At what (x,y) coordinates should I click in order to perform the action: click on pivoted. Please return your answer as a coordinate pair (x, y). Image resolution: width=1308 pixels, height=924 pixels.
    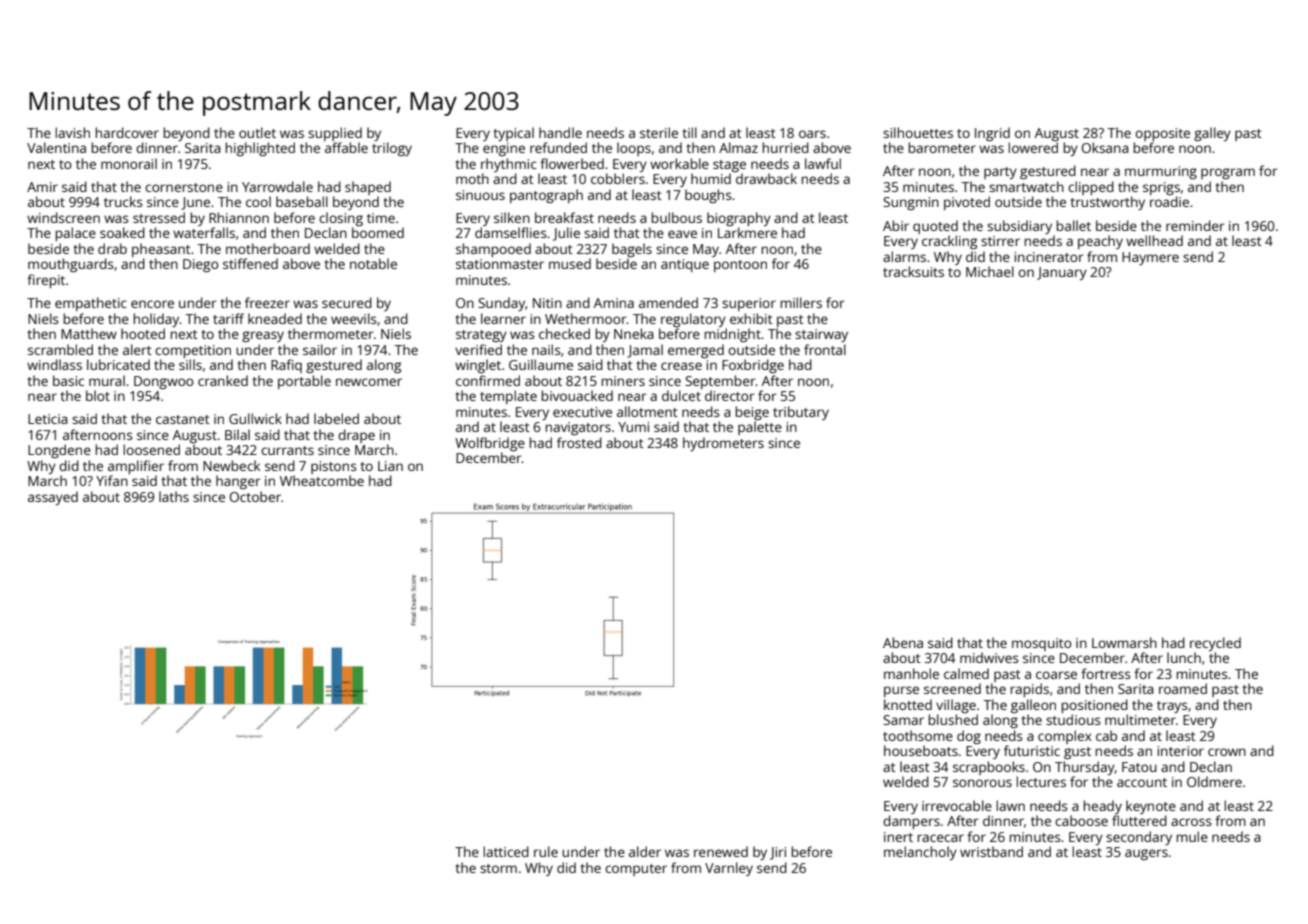
    Looking at the image, I should click on (967, 203).
